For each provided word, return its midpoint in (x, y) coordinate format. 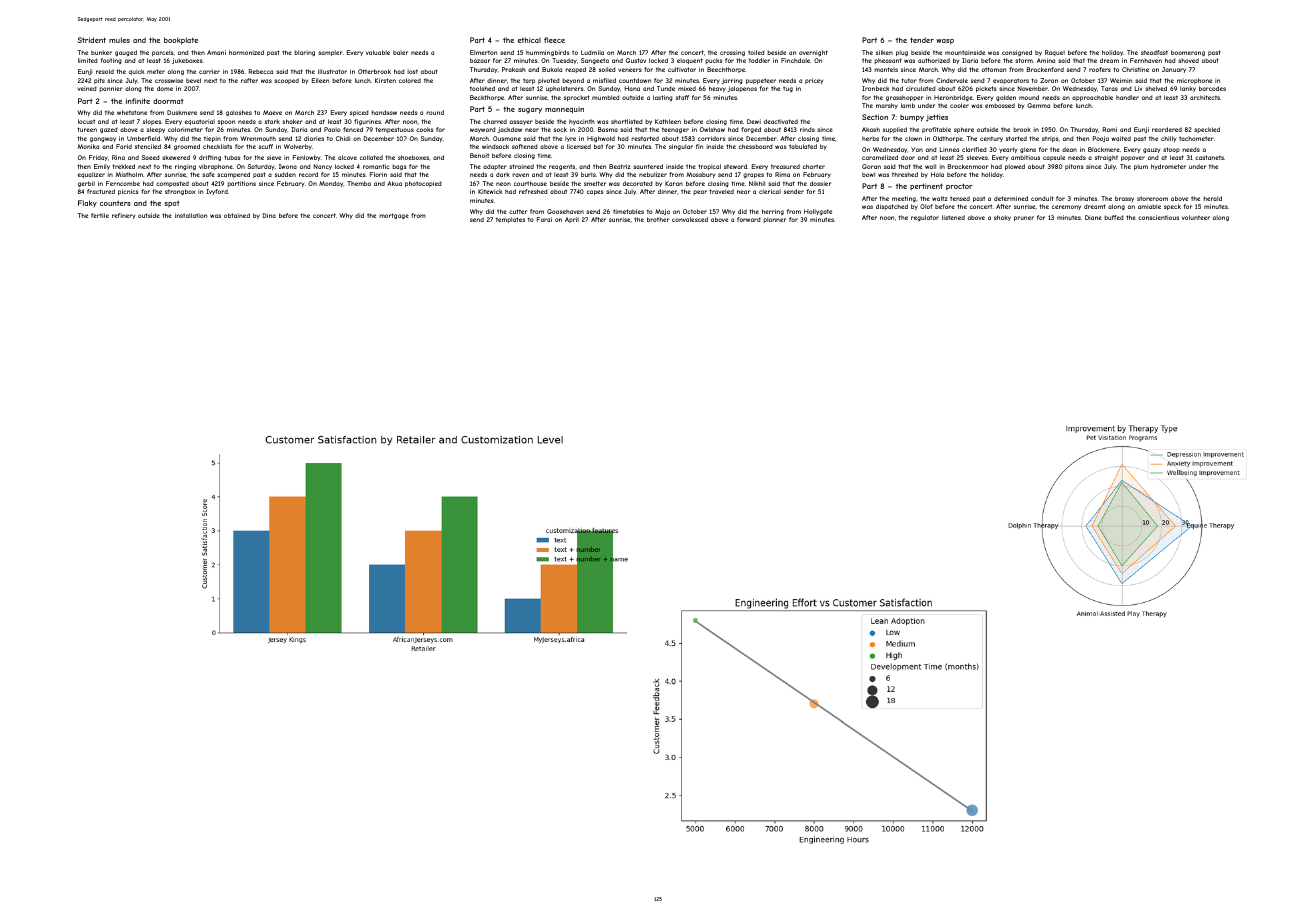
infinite (138, 101)
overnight (813, 53)
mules (119, 40)
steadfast (1154, 52)
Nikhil (757, 183)
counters (115, 203)
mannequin (564, 111)
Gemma (1038, 105)
